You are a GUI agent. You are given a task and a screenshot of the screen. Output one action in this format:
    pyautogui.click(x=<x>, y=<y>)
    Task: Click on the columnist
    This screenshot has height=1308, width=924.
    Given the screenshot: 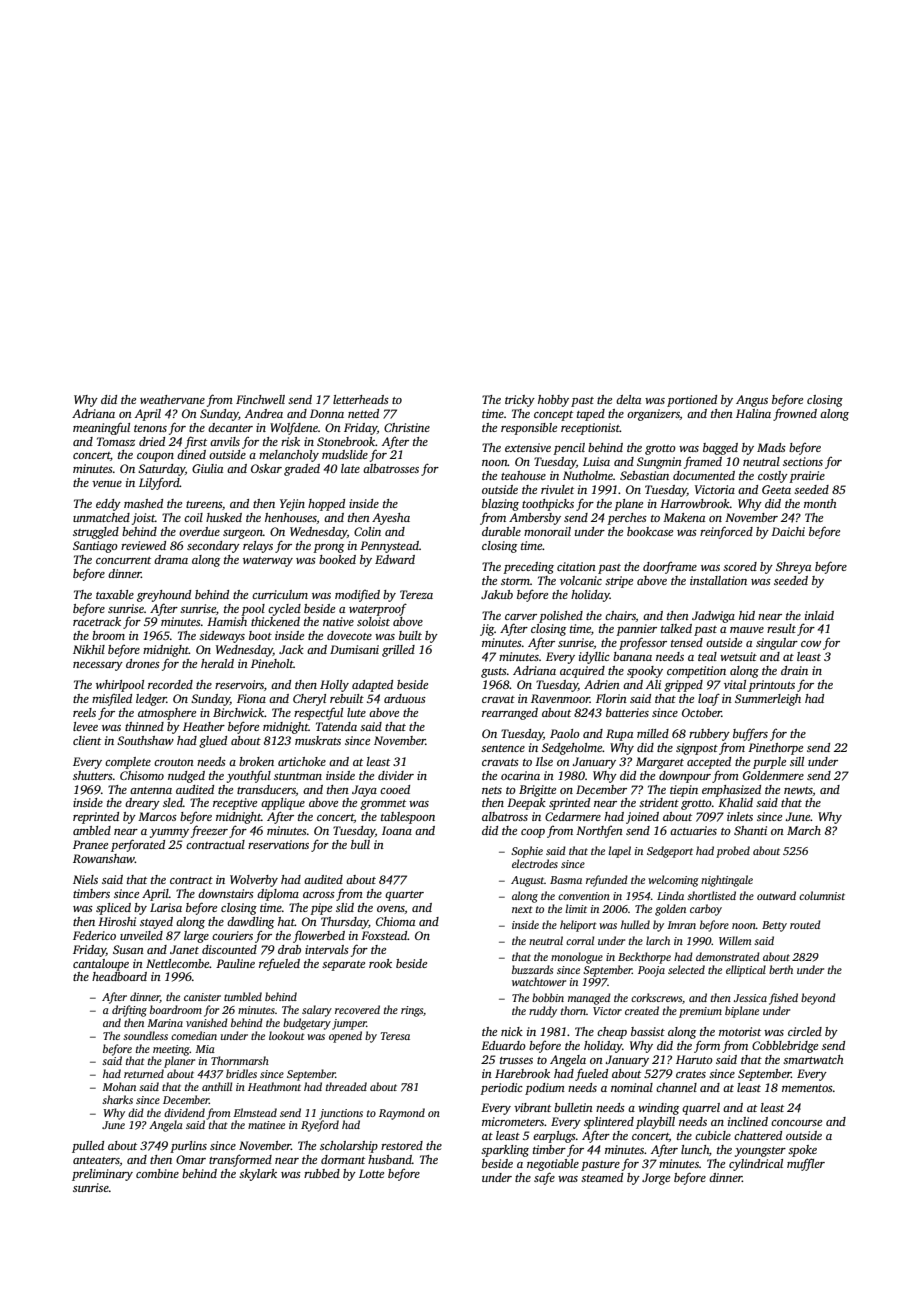 What is the action you would take?
    pyautogui.click(x=822, y=895)
